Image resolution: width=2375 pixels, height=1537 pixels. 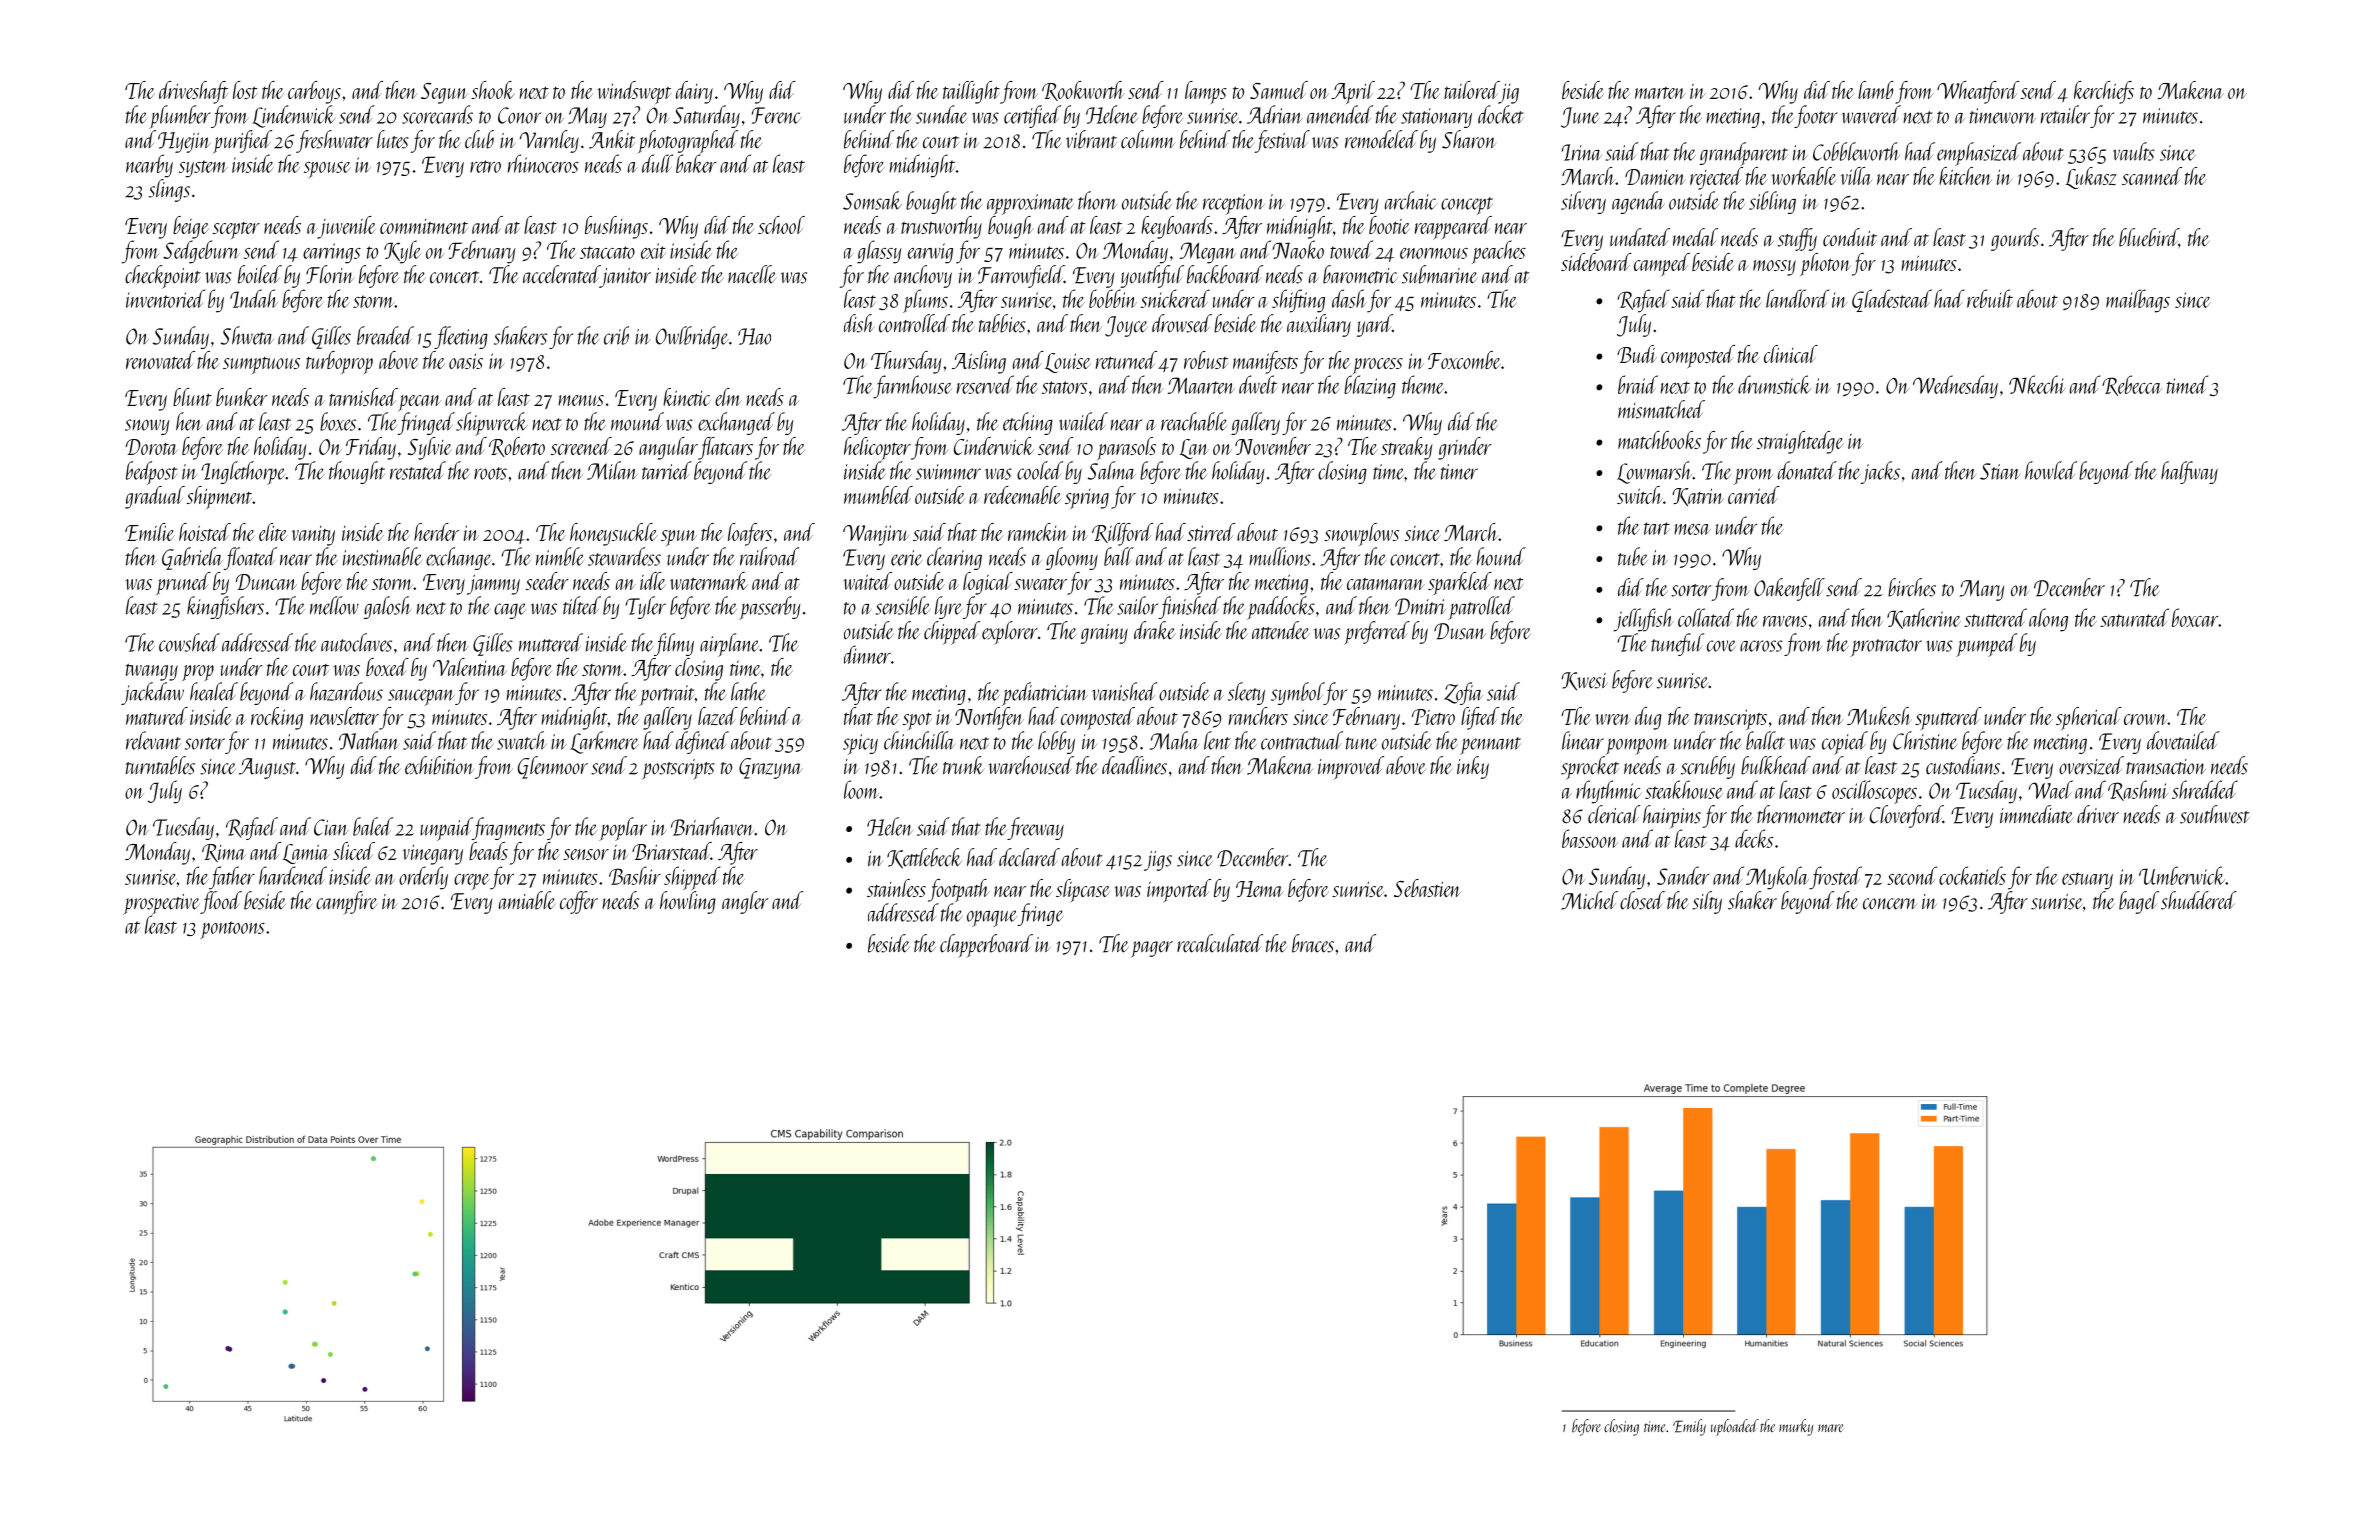 What do you see at coordinates (193, 92) in the screenshot?
I see `driveshaft` at bounding box center [193, 92].
